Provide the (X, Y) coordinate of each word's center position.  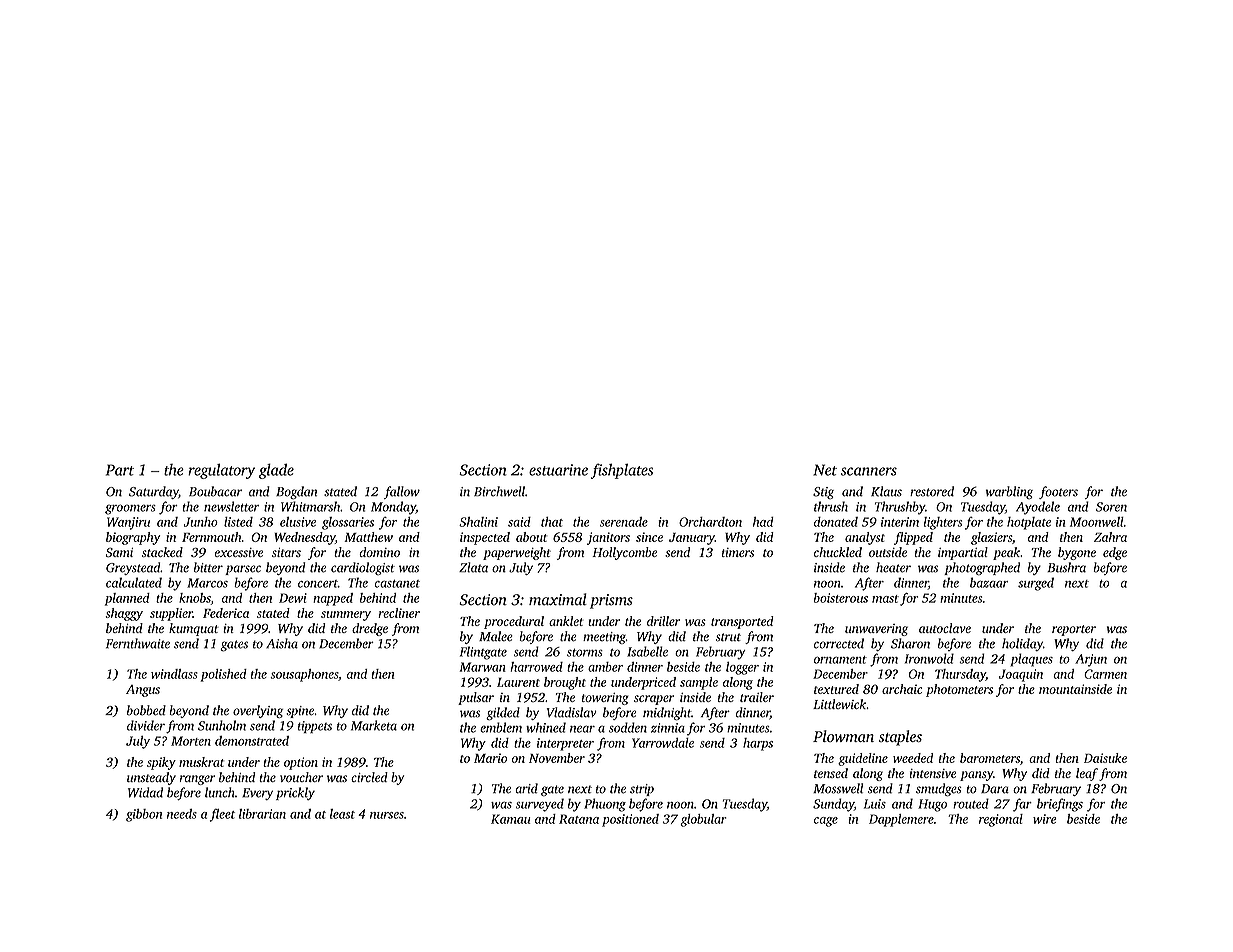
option (301, 763)
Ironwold (929, 658)
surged (1036, 584)
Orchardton (710, 522)
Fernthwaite (138, 643)
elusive (298, 522)
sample (699, 683)
